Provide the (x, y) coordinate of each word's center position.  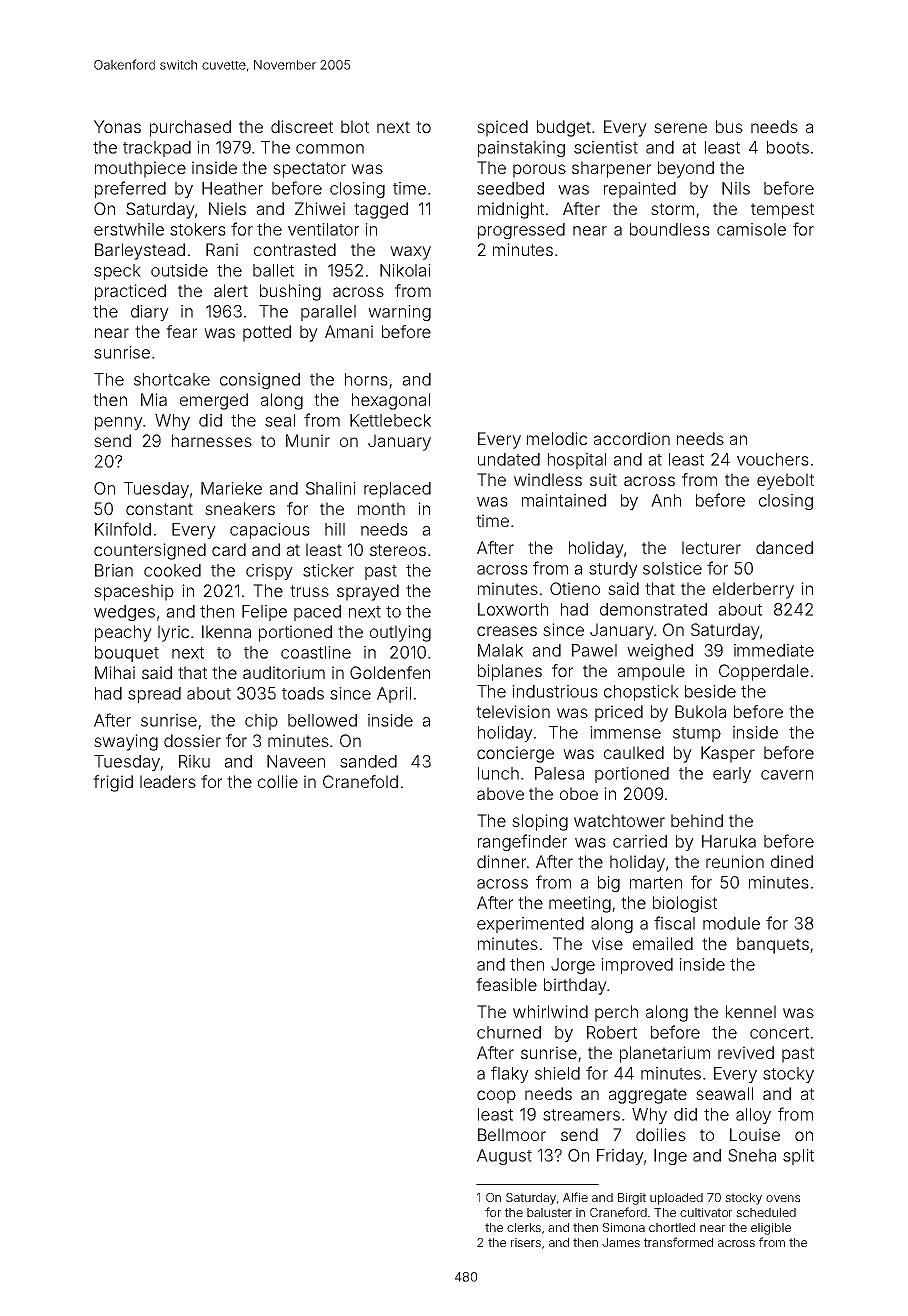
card (229, 549)
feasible (506, 984)
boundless (670, 229)
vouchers (773, 459)
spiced (502, 128)
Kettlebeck (390, 420)
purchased (190, 128)
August (504, 1157)
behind (697, 820)
